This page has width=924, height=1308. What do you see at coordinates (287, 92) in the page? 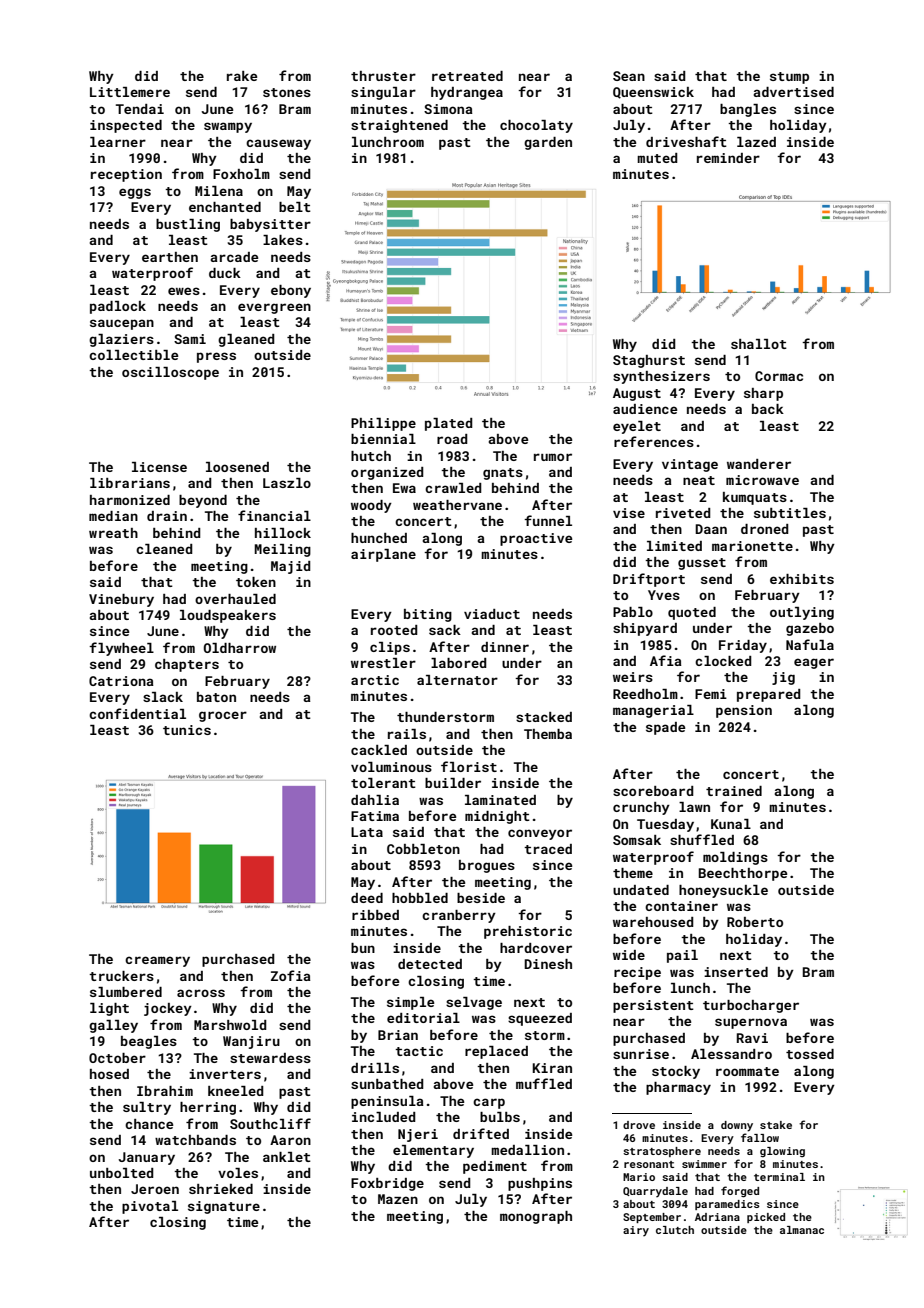
I see `stones` at bounding box center [287, 92].
